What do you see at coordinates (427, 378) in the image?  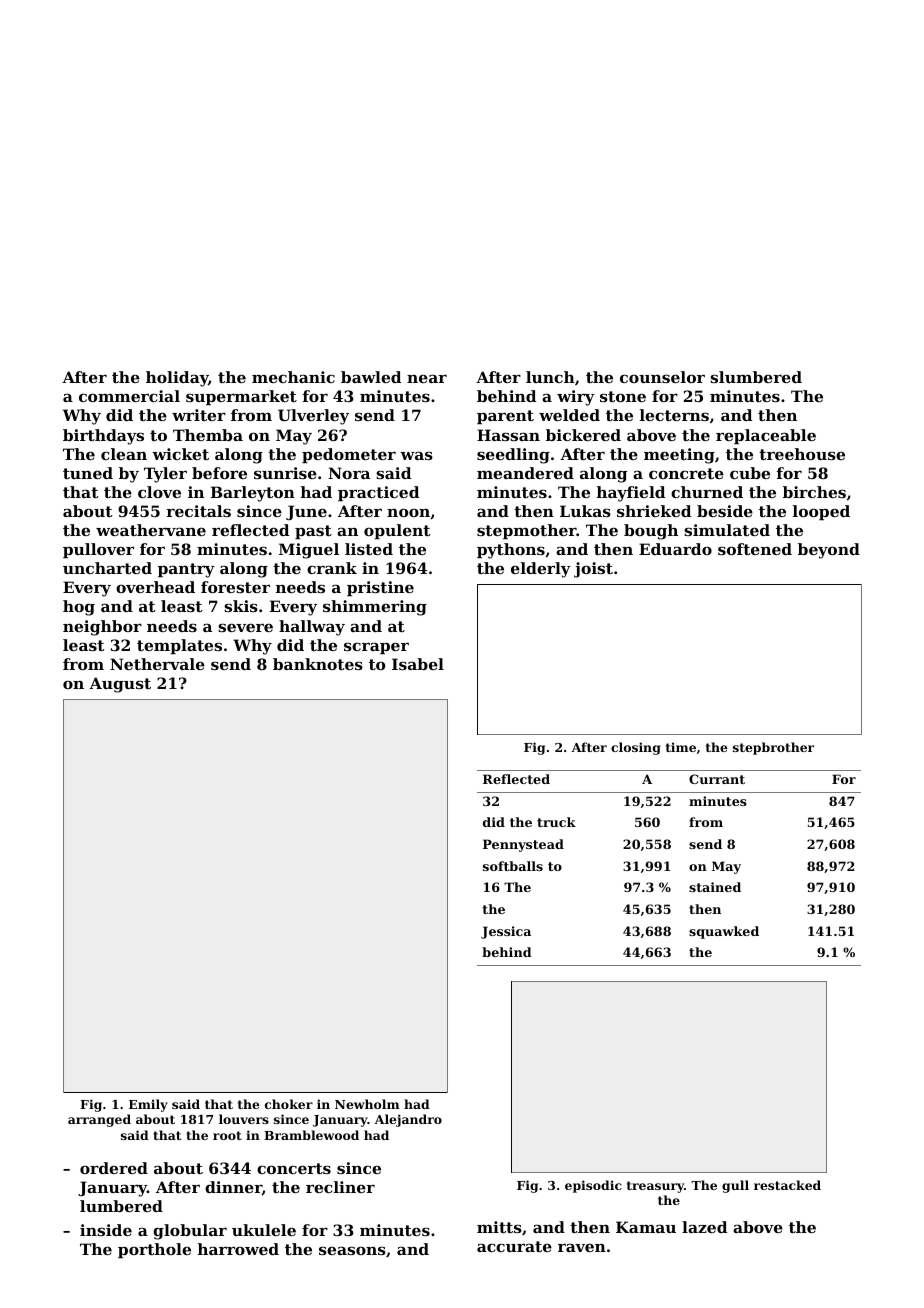 I see `near` at bounding box center [427, 378].
